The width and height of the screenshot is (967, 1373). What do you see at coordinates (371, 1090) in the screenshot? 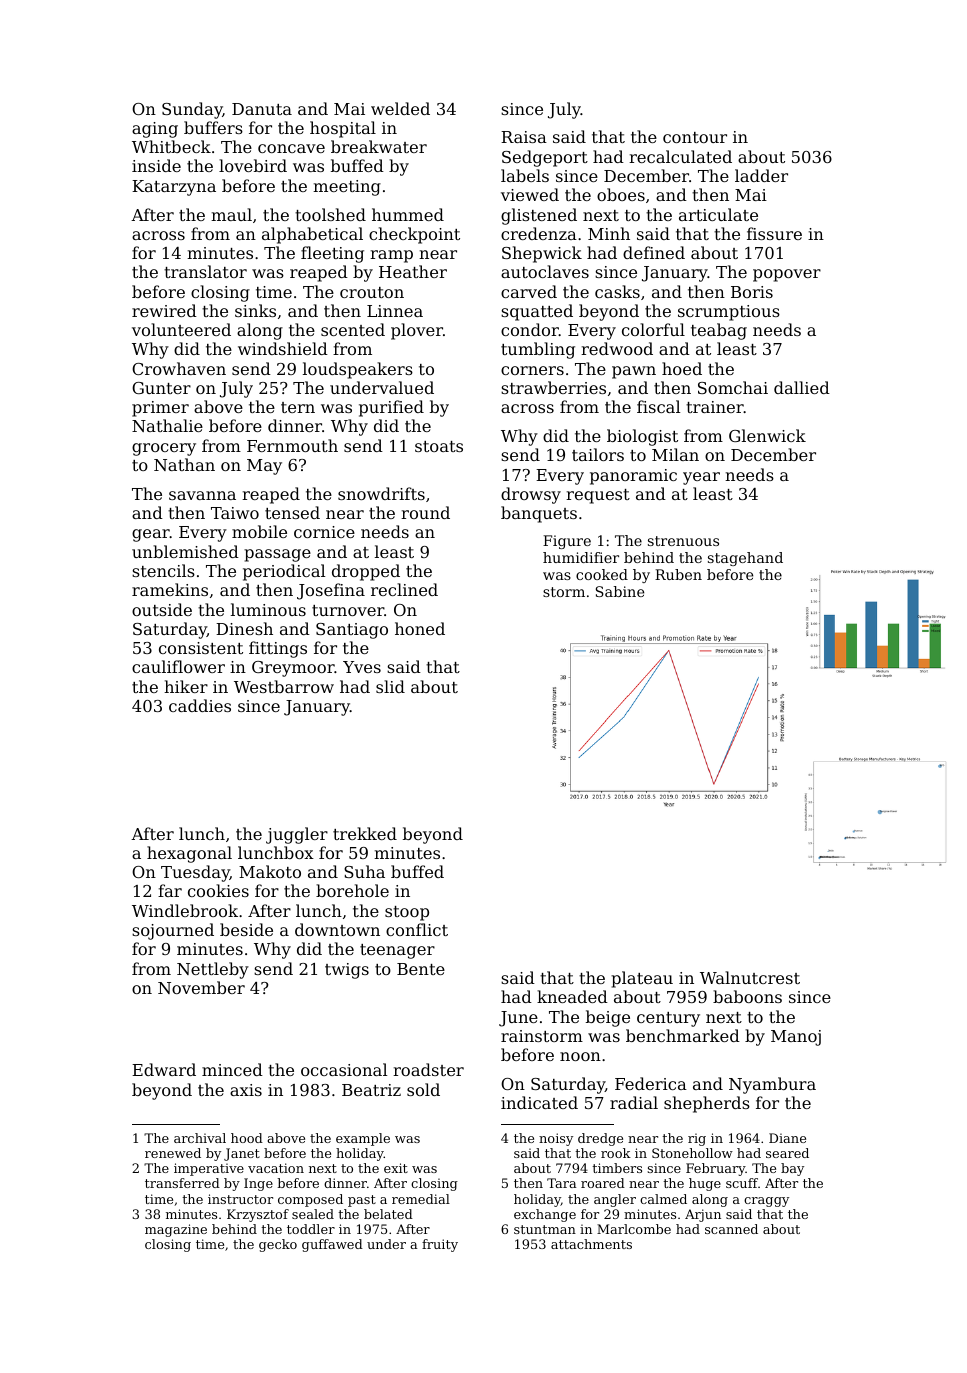
I see `Beatriz` at bounding box center [371, 1090].
